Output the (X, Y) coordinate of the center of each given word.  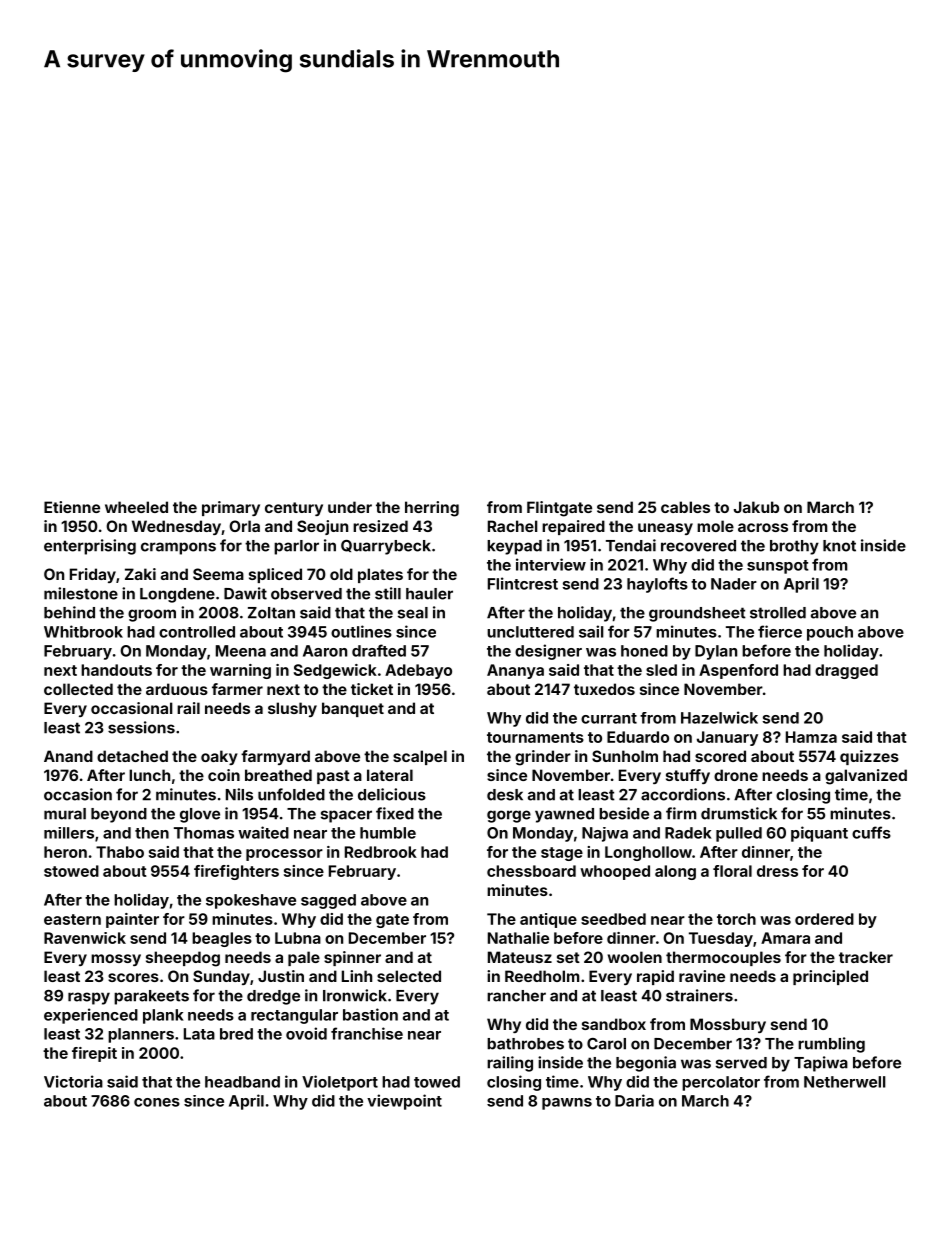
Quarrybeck (386, 547)
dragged (846, 671)
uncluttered (530, 632)
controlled (197, 632)
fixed (395, 813)
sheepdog (183, 959)
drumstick (739, 813)
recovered (698, 546)
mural (65, 814)
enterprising (90, 547)
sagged (328, 901)
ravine (702, 976)
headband (242, 1082)
